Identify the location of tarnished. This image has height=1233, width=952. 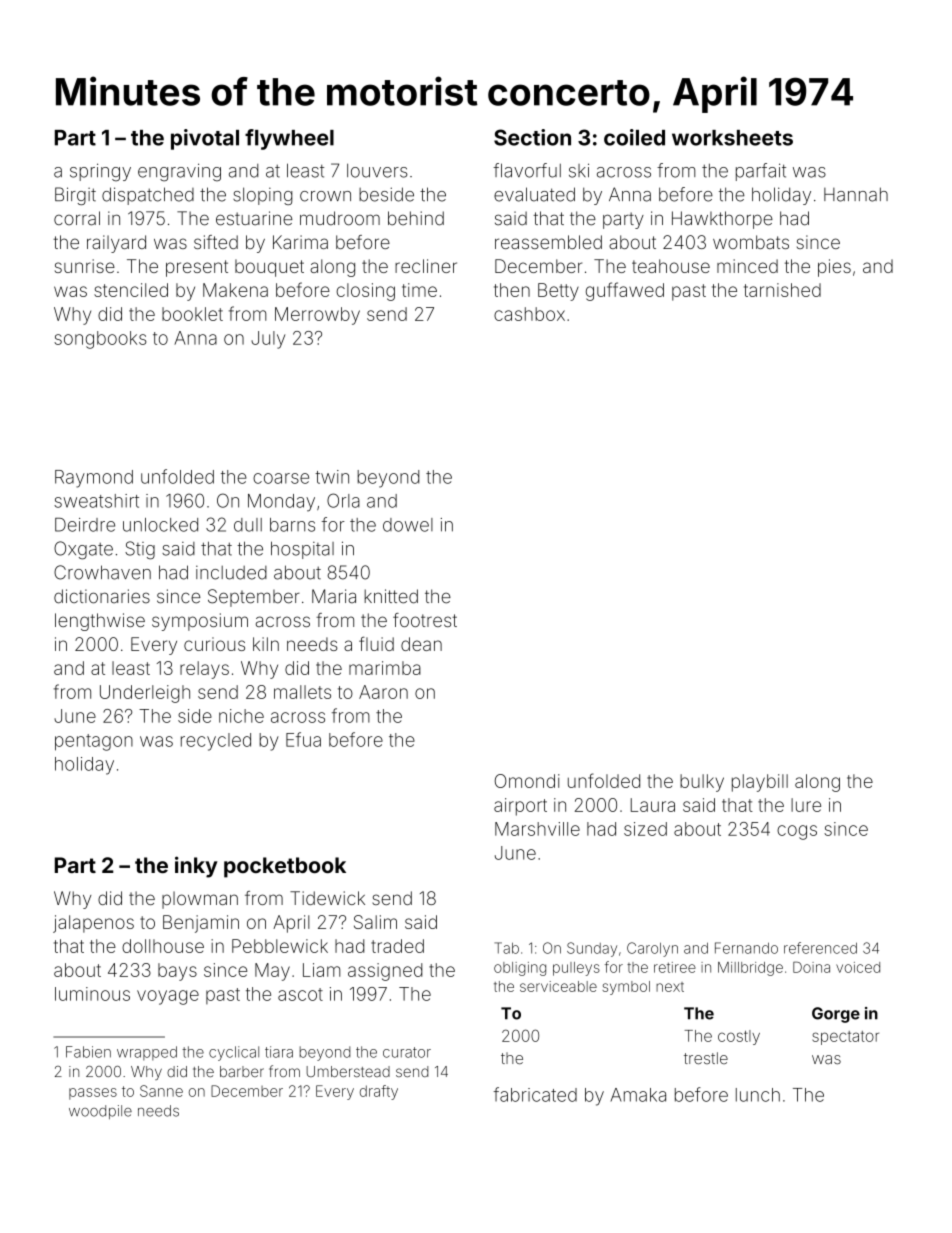
(782, 290).
